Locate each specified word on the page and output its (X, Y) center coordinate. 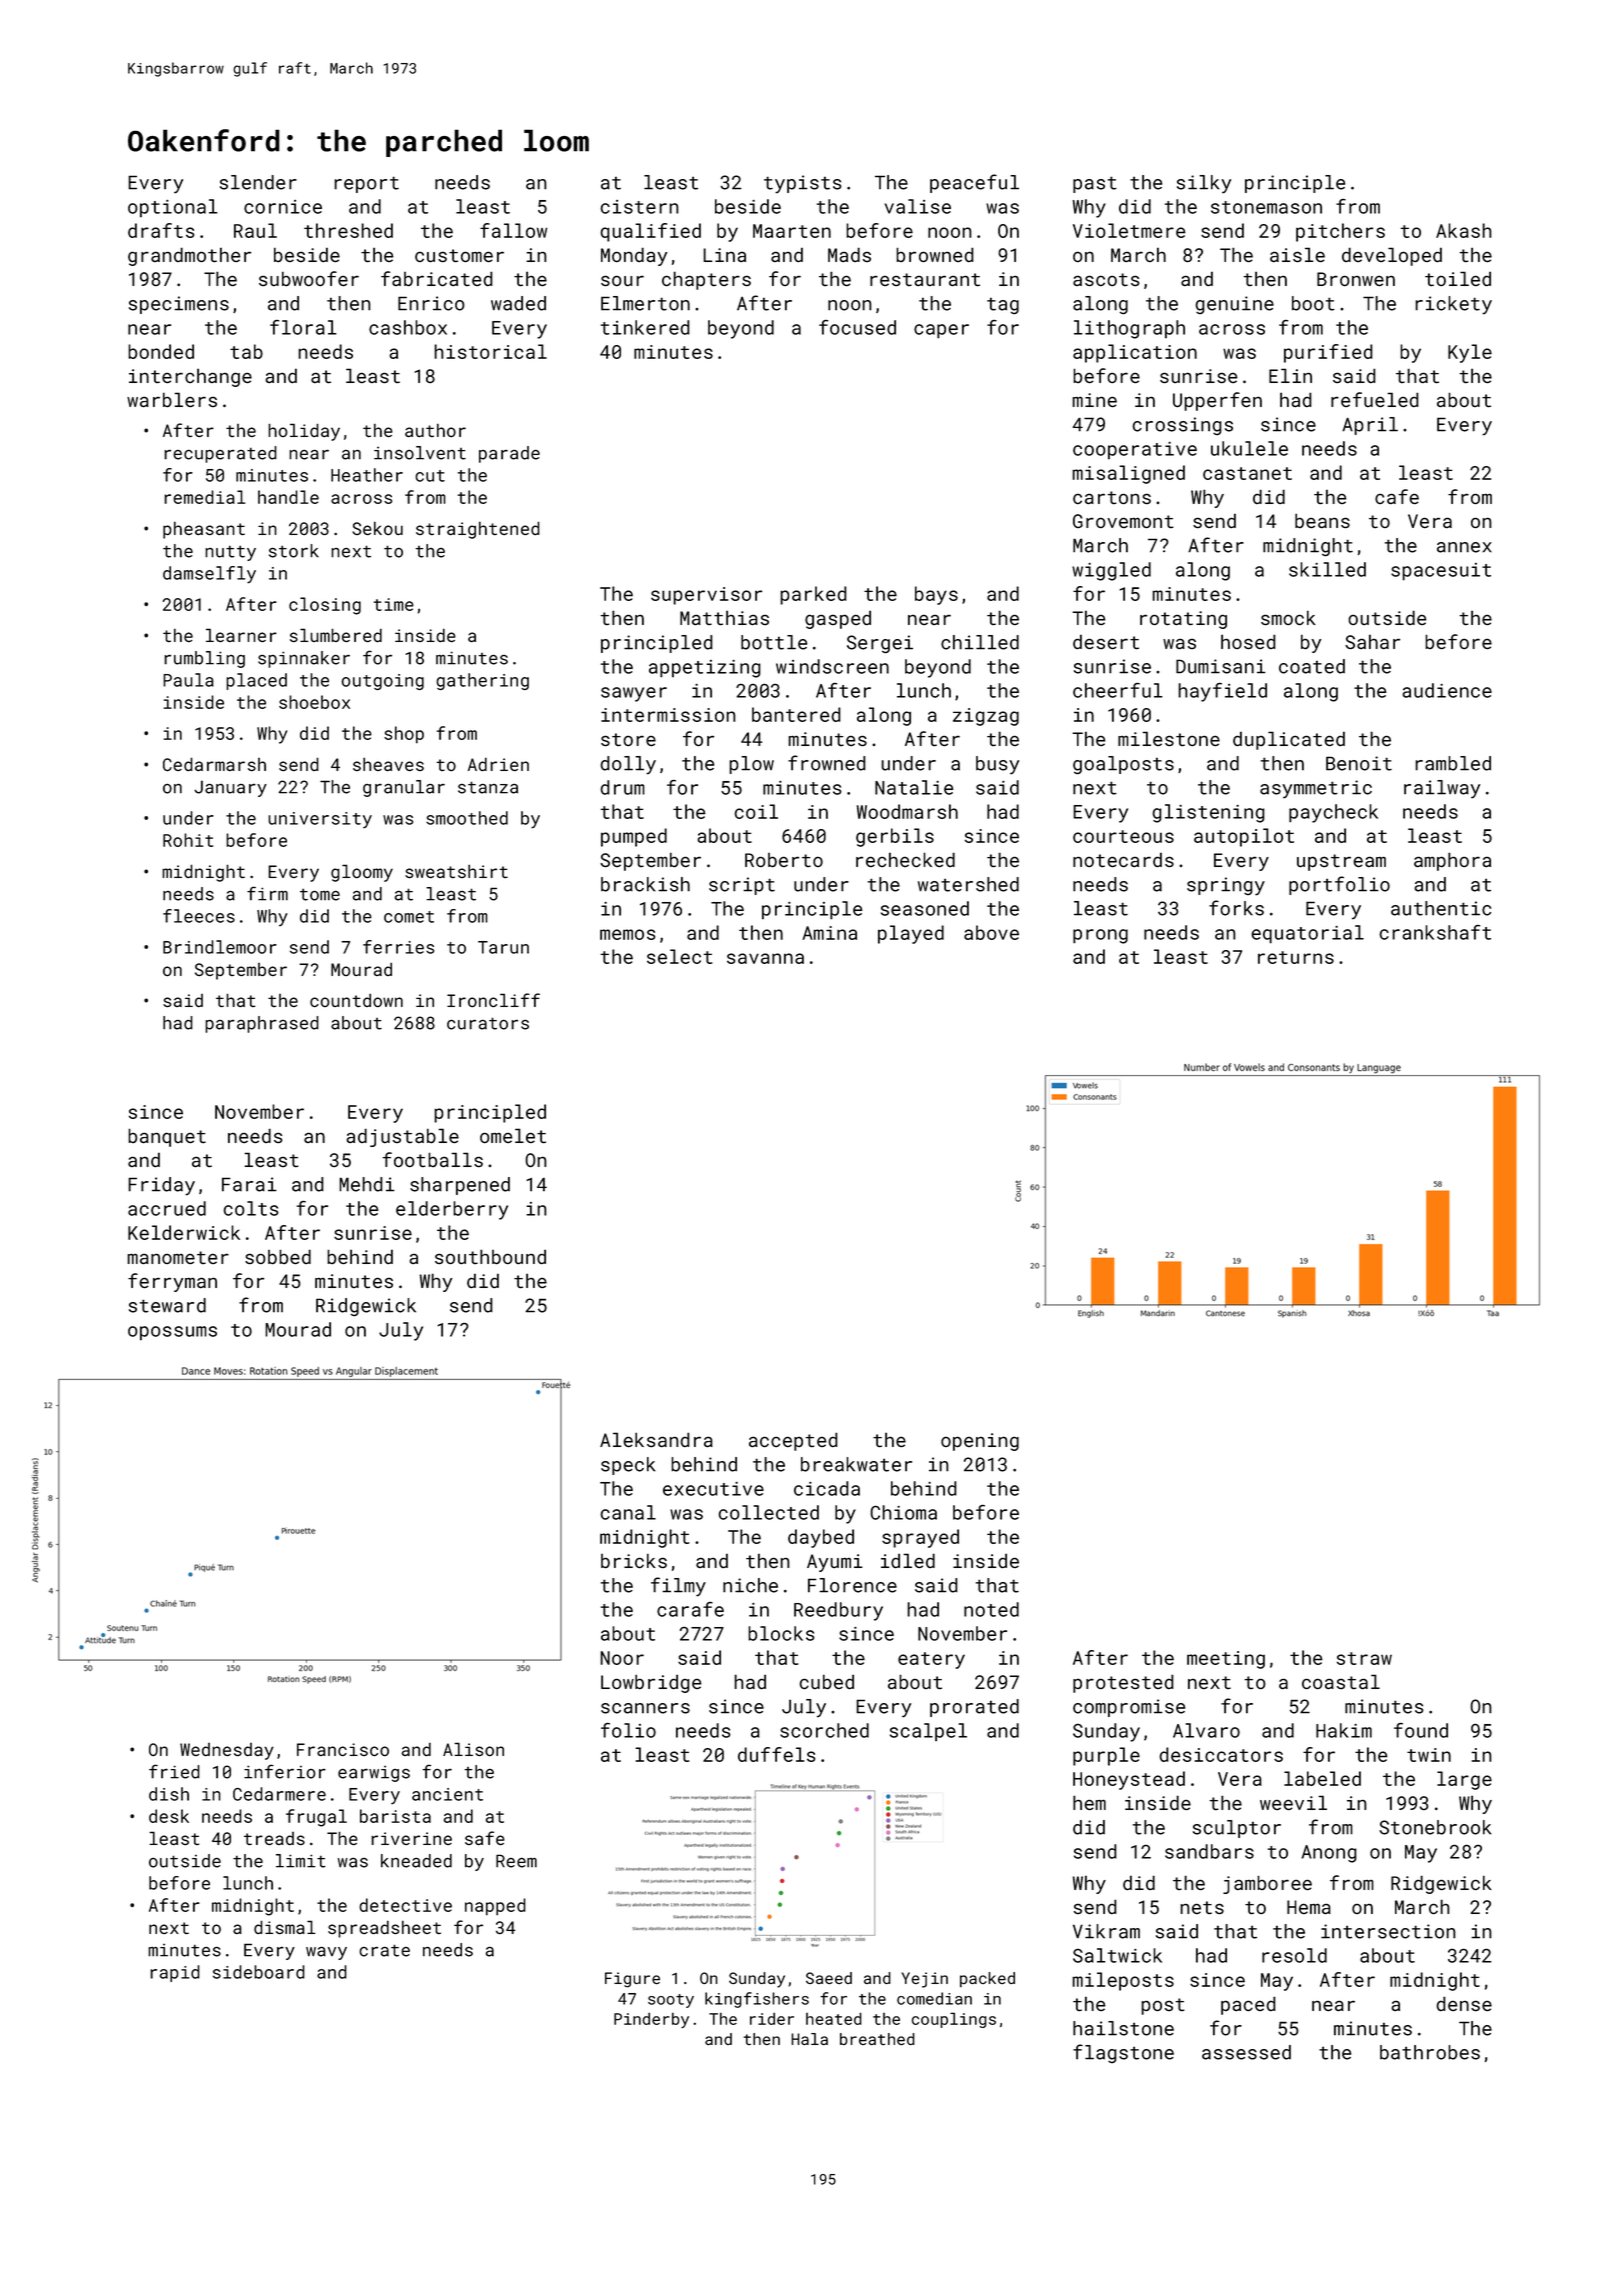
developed (1392, 256)
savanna (765, 958)
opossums (172, 1333)
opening (980, 1442)
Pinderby (651, 2020)
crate (384, 1950)
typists (803, 184)
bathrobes (1430, 2052)
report (366, 184)
